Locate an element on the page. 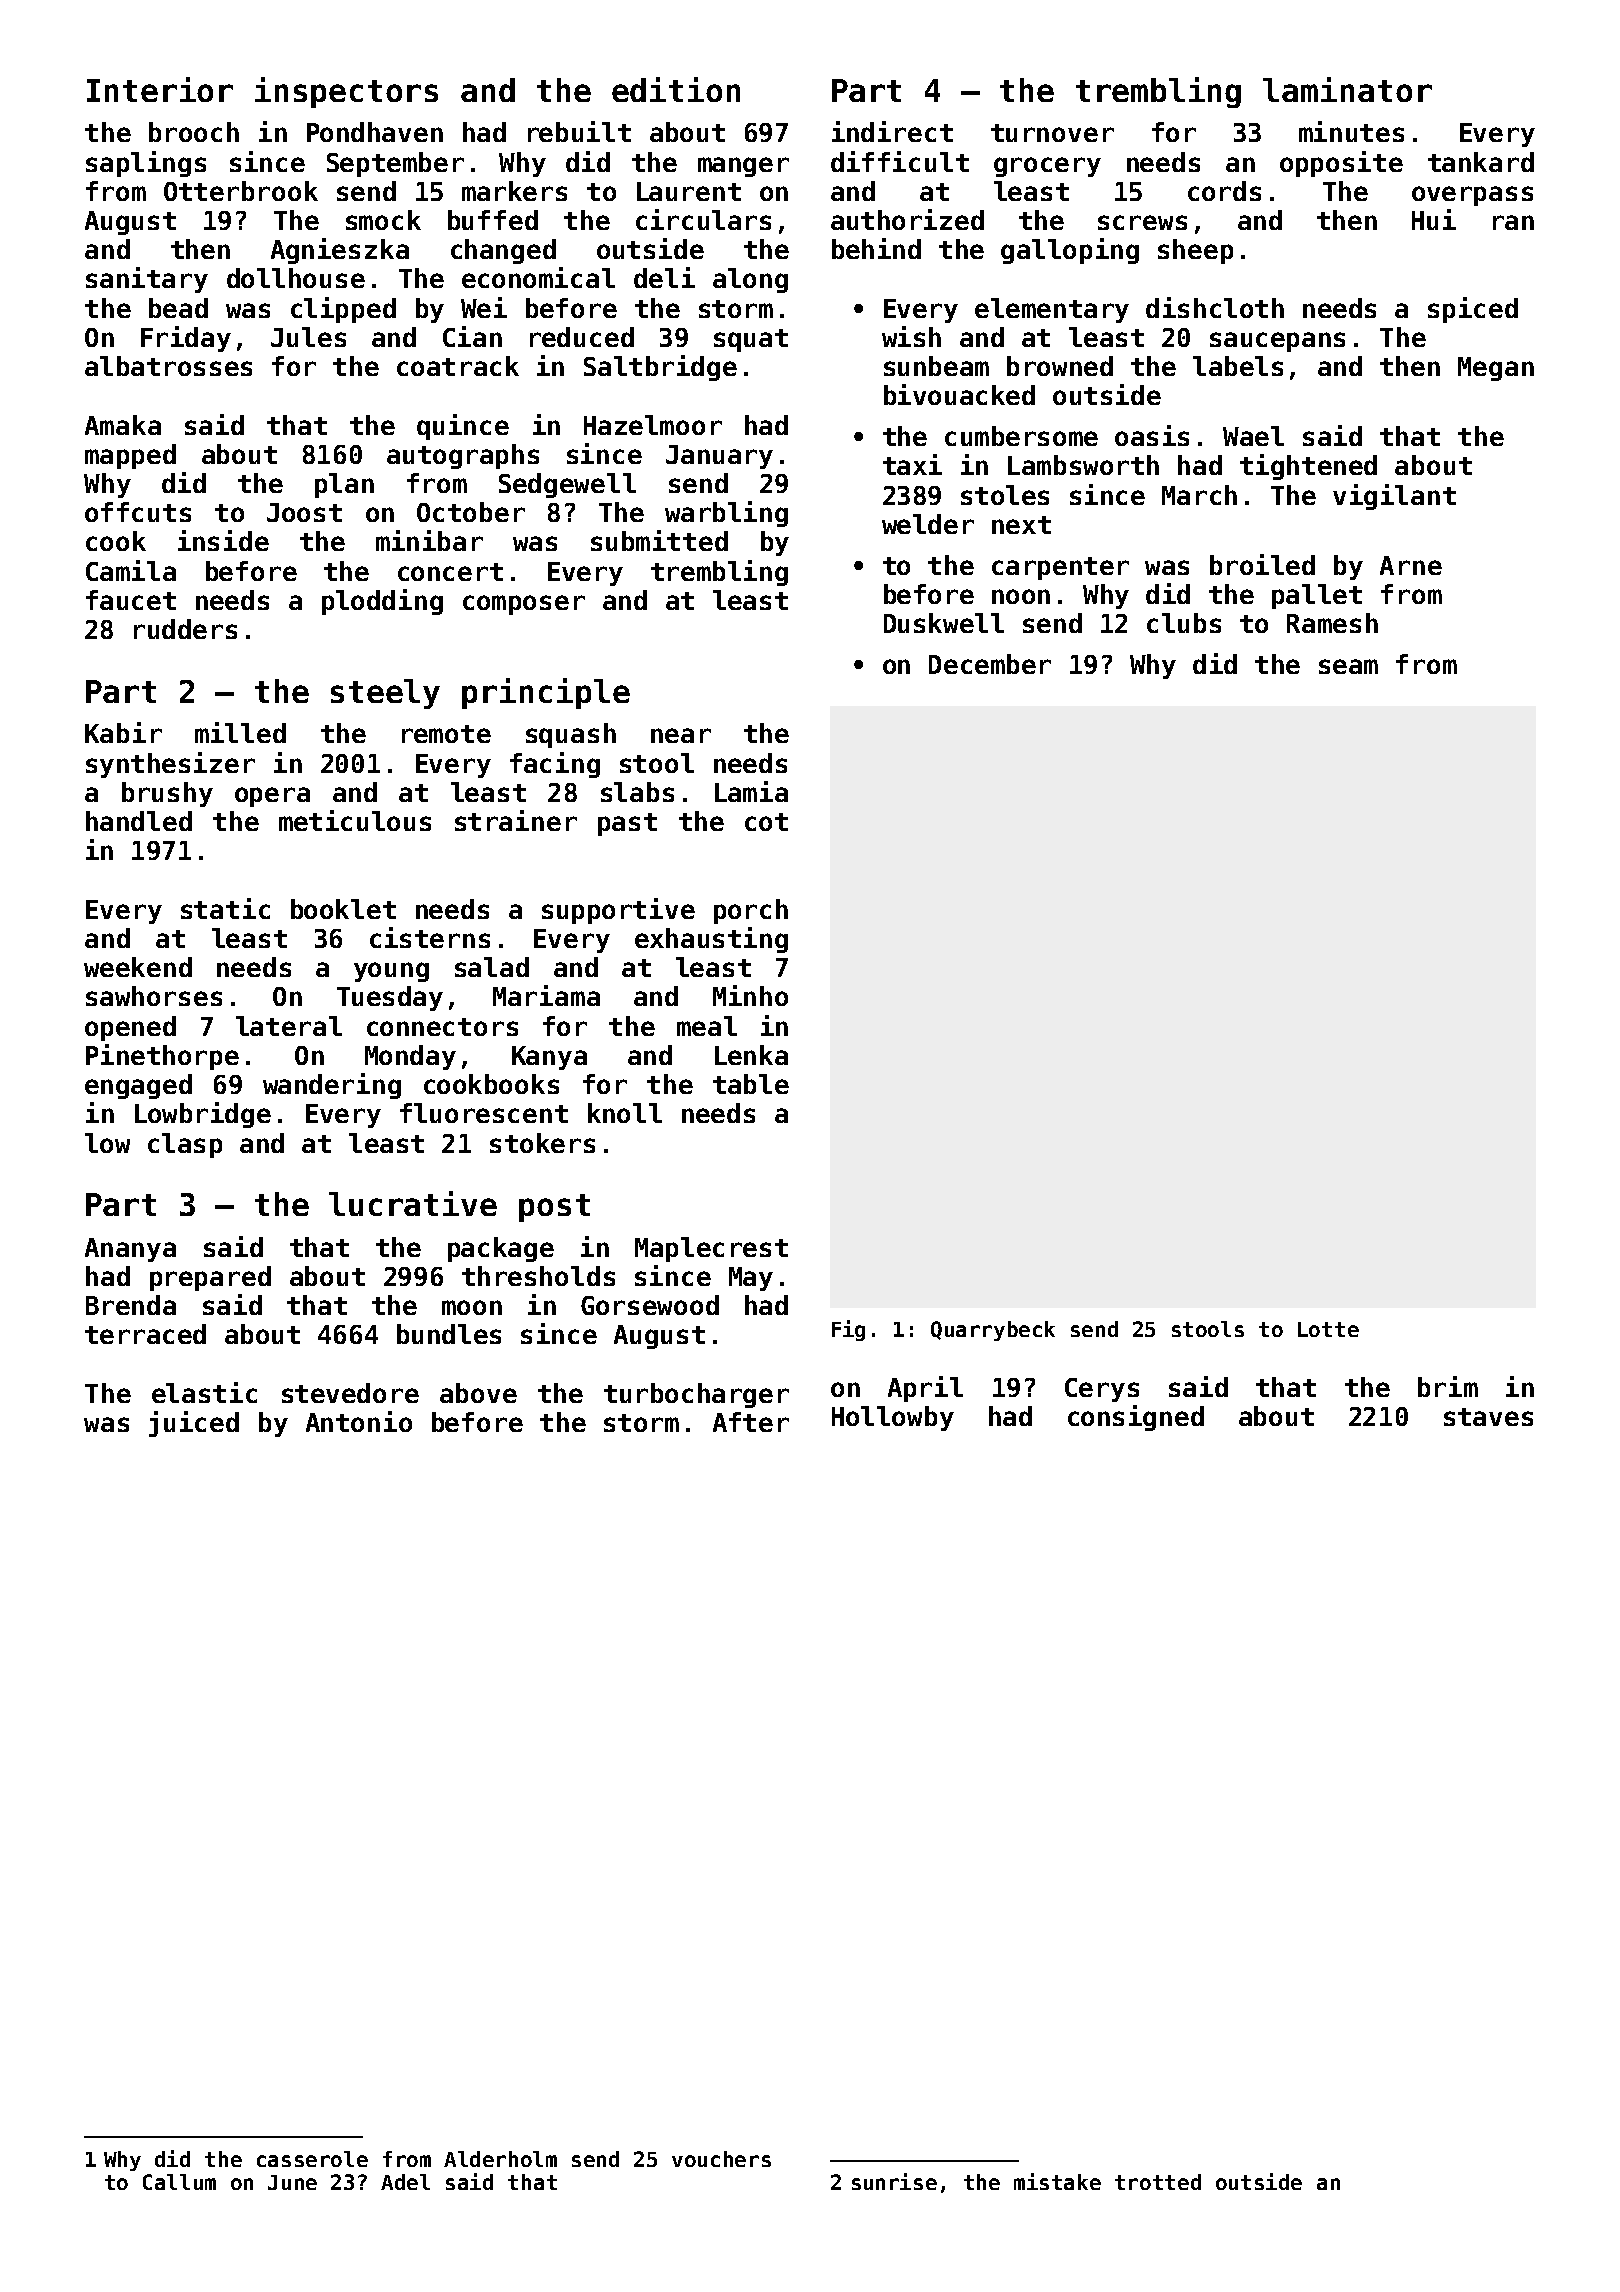  laminator is located at coordinates (1347, 89).
